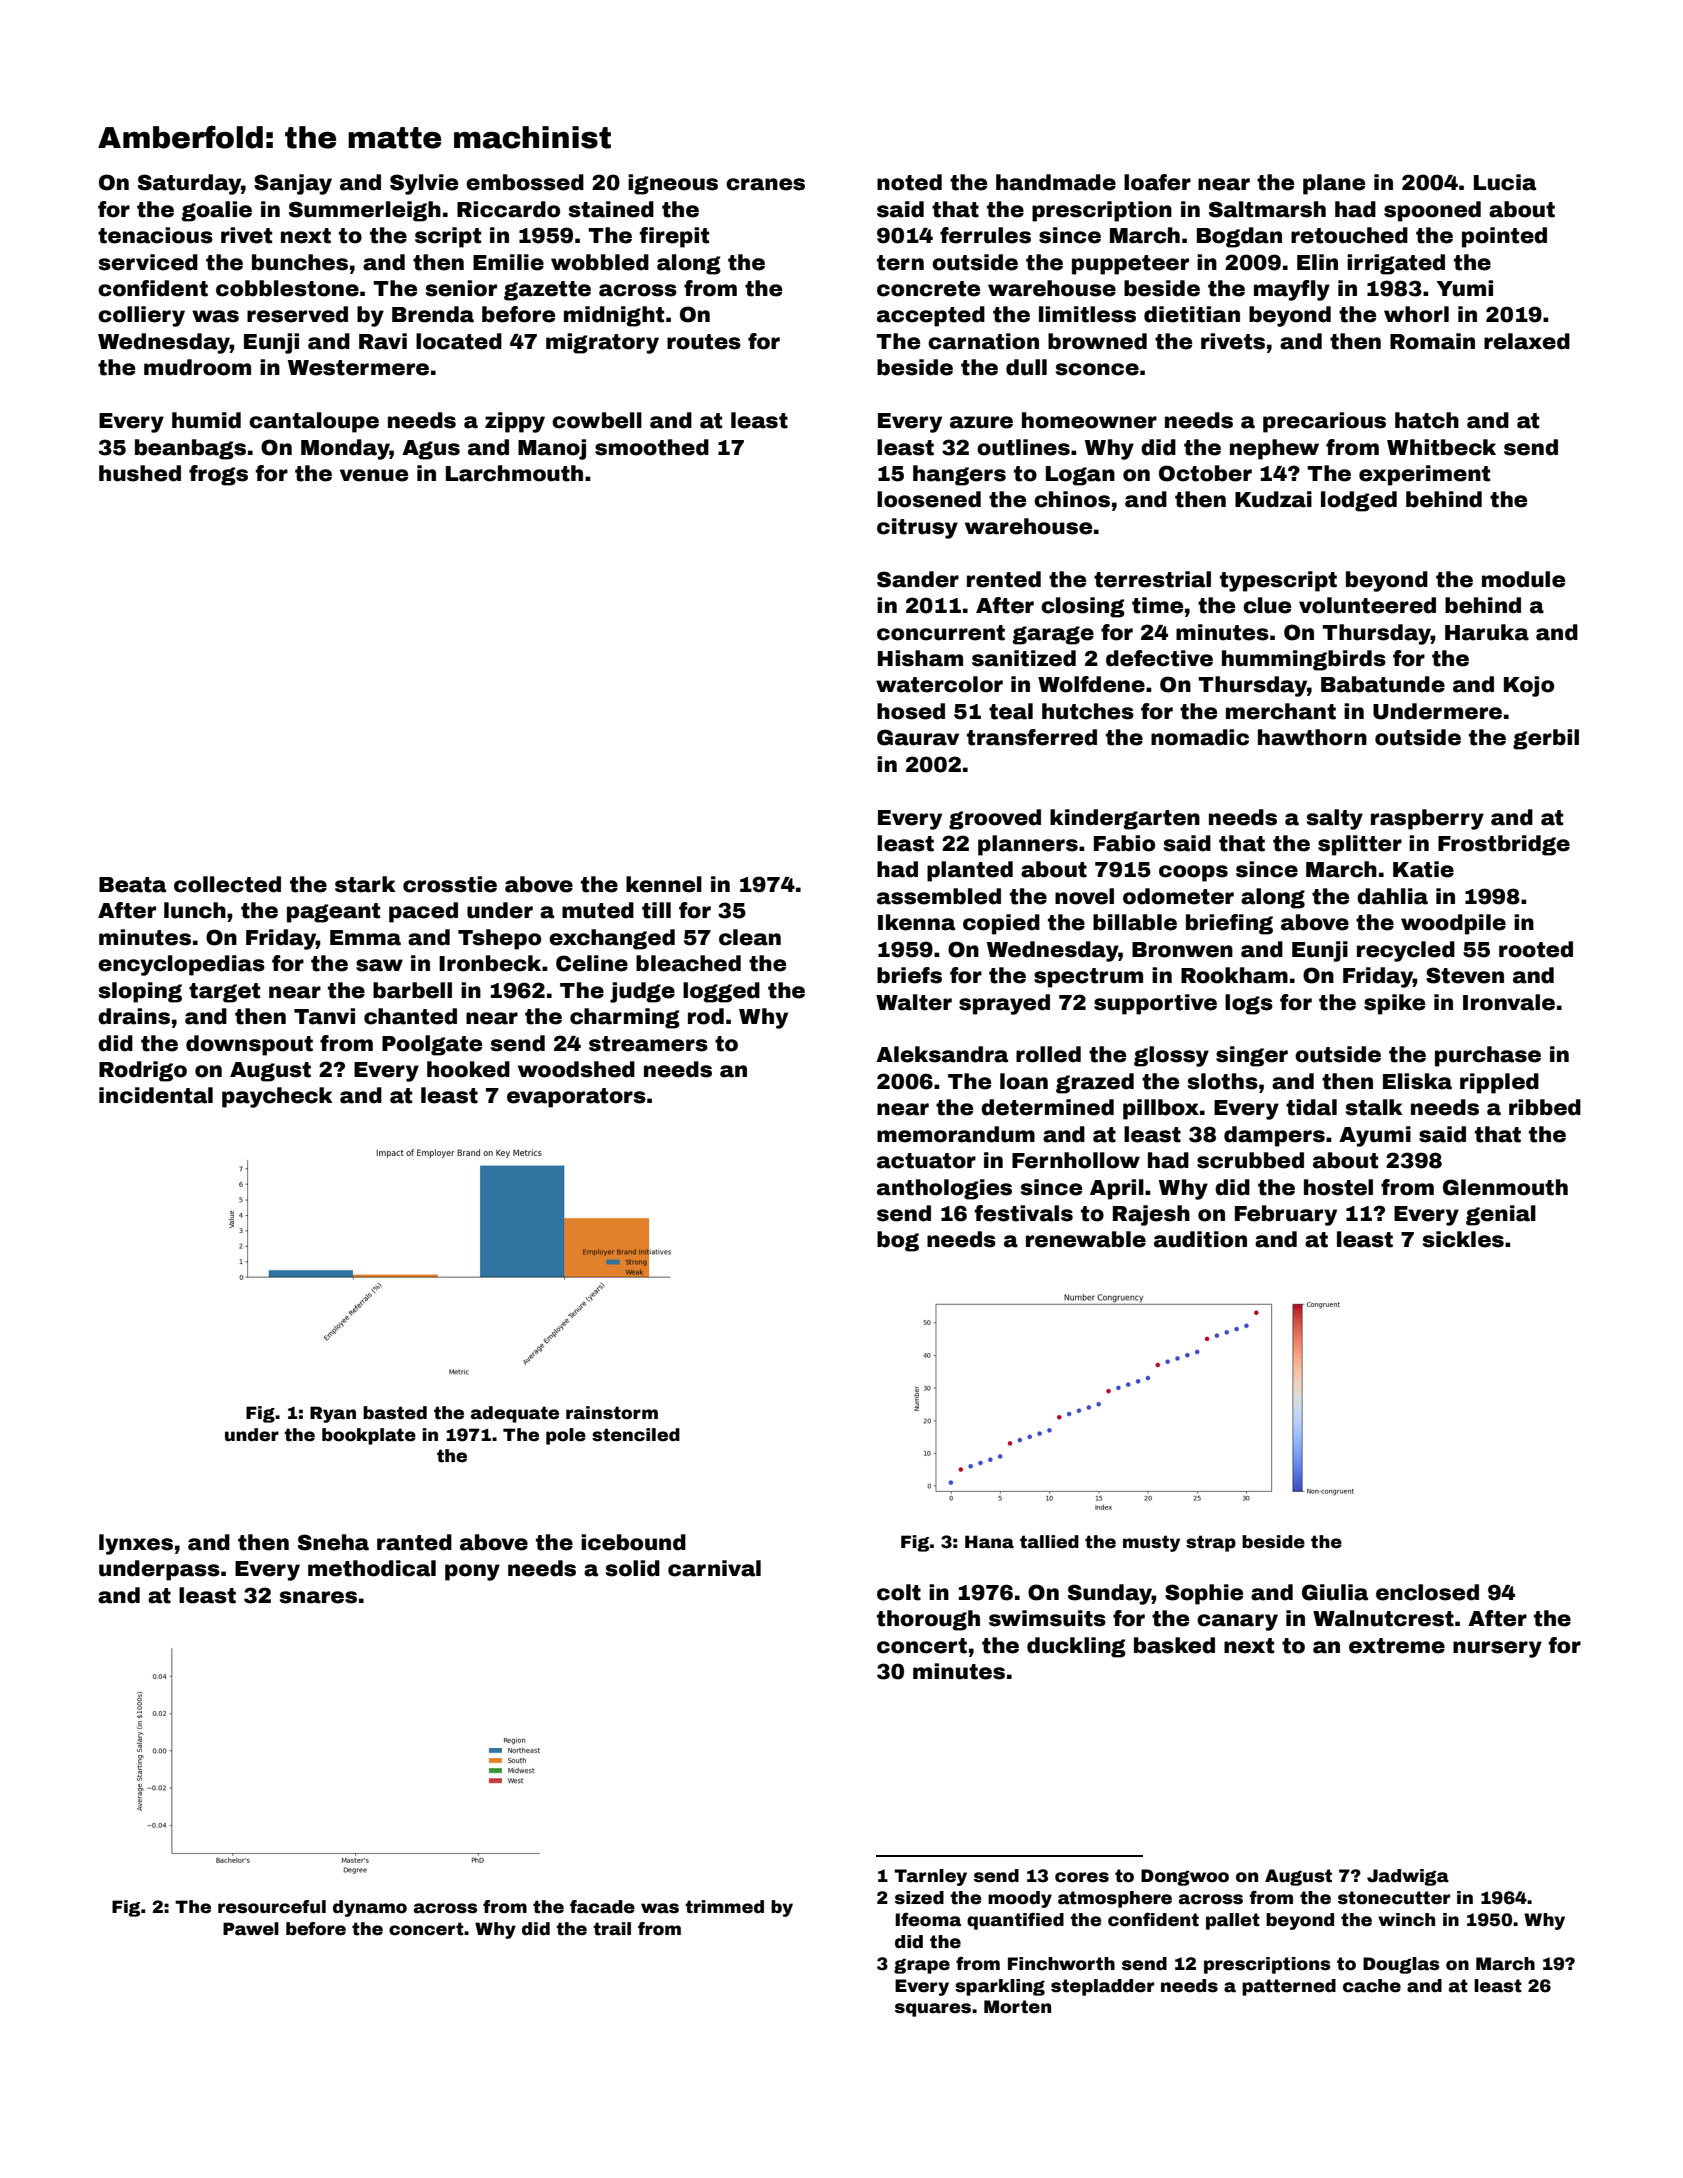  Describe the element at coordinates (1505, 182) in the screenshot. I see `Lucia` at that location.
